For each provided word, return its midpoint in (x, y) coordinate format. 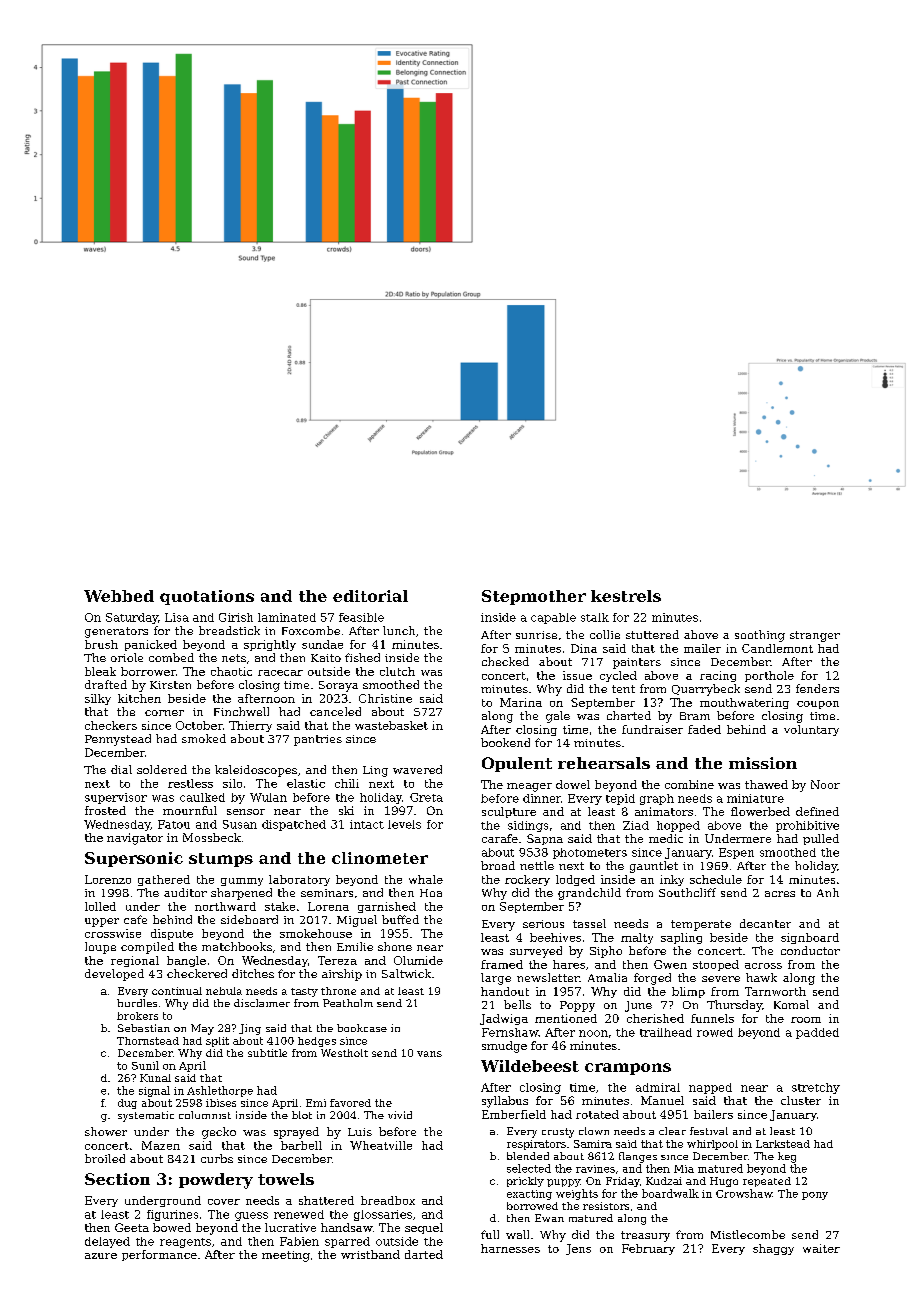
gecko (219, 1133)
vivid (400, 1115)
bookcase (362, 1028)
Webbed (119, 596)
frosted (105, 810)
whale (426, 879)
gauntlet (654, 867)
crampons (628, 1069)
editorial (370, 596)
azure (101, 1256)
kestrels (626, 596)
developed (114, 975)
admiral (658, 1087)
